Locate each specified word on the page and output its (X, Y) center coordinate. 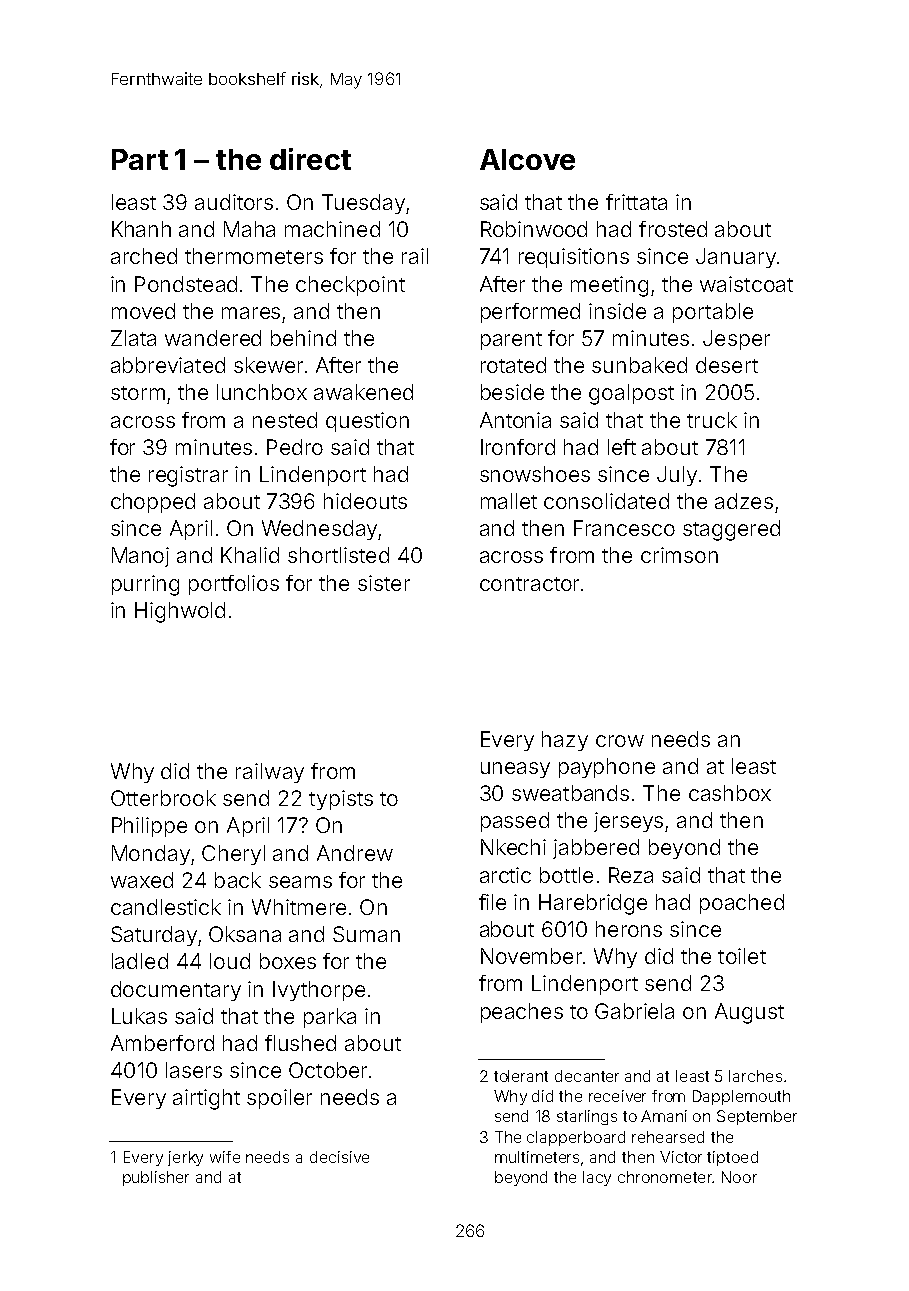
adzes (744, 501)
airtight (206, 1099)
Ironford (518, 447)
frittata (636, 202)
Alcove (527, 159)
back (238, 880)
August (749, 1013)
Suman (366, 934)
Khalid (250, 555)
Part (140, 159)
